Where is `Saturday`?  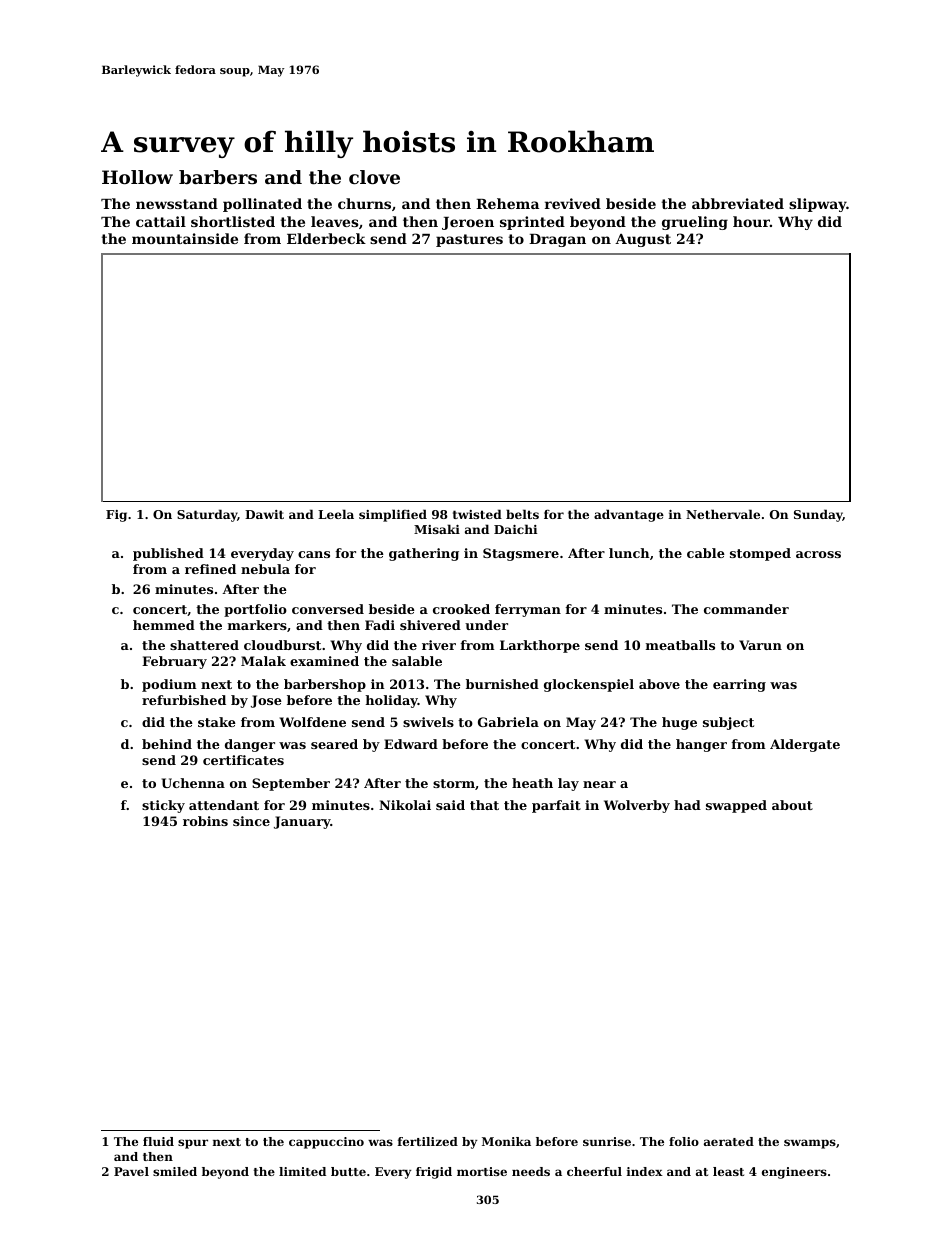
Saturday is located at coordinates (207, 515).
